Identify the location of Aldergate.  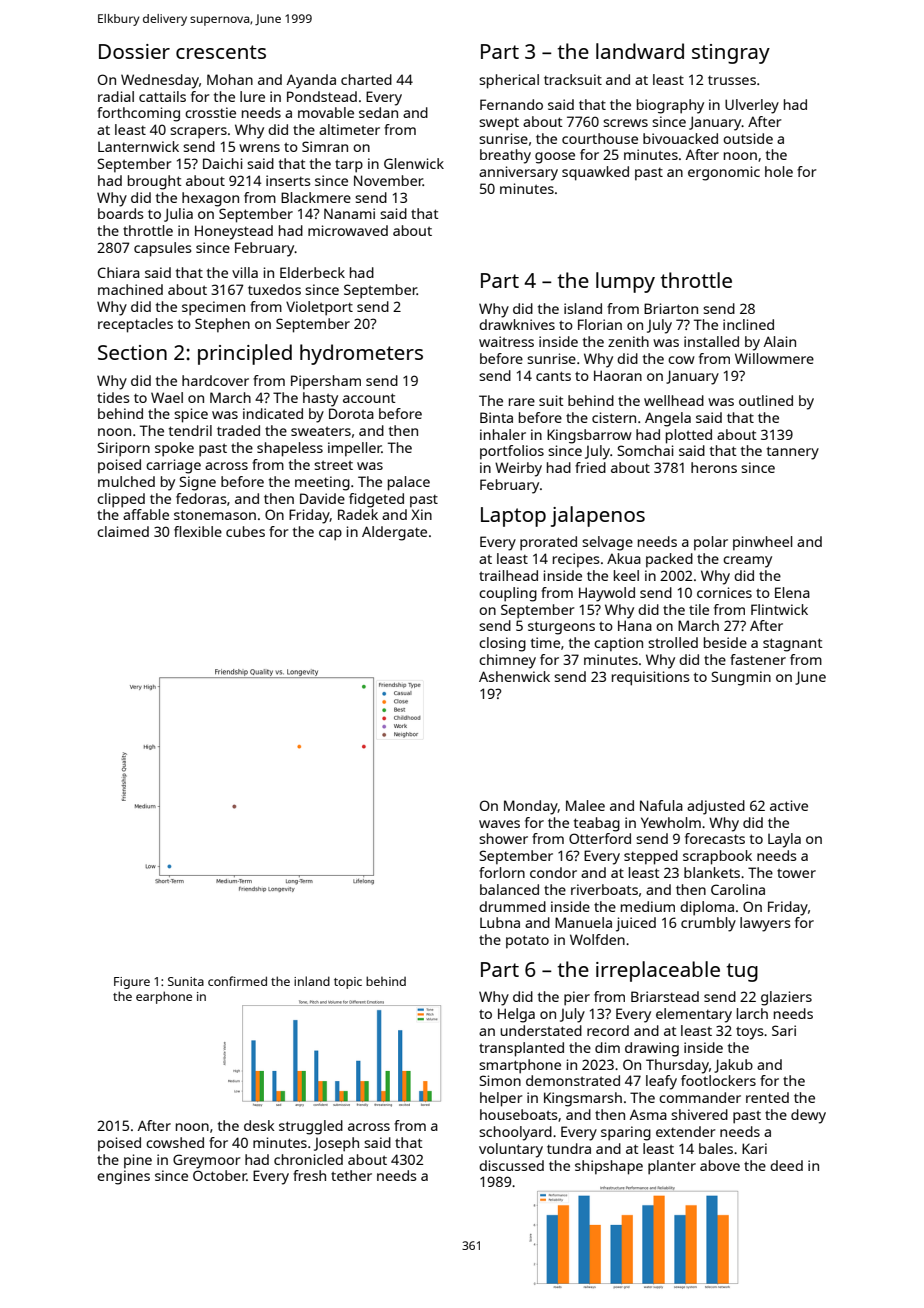
(394, 533).
